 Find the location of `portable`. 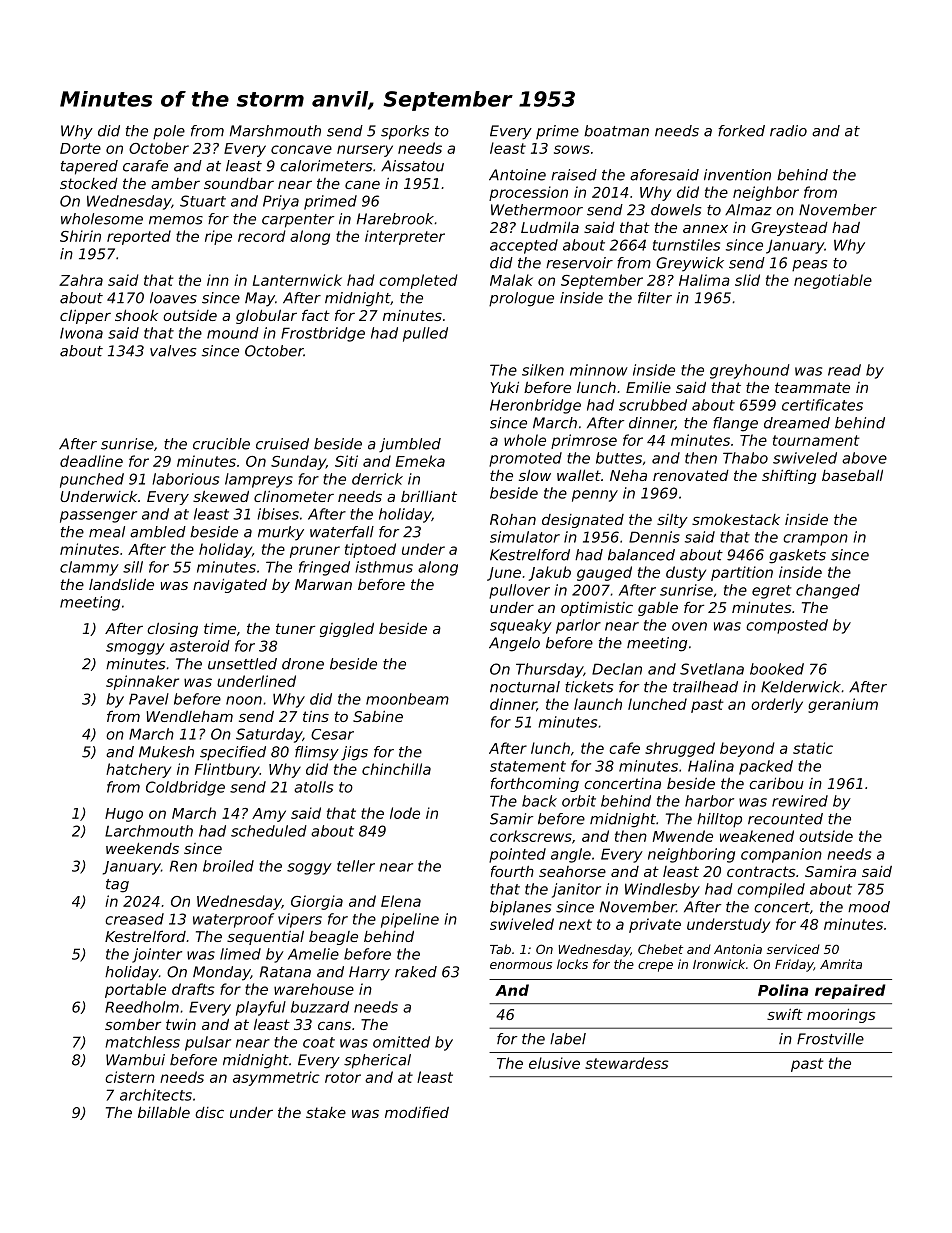

portable is located at coordinates (135, 990).
